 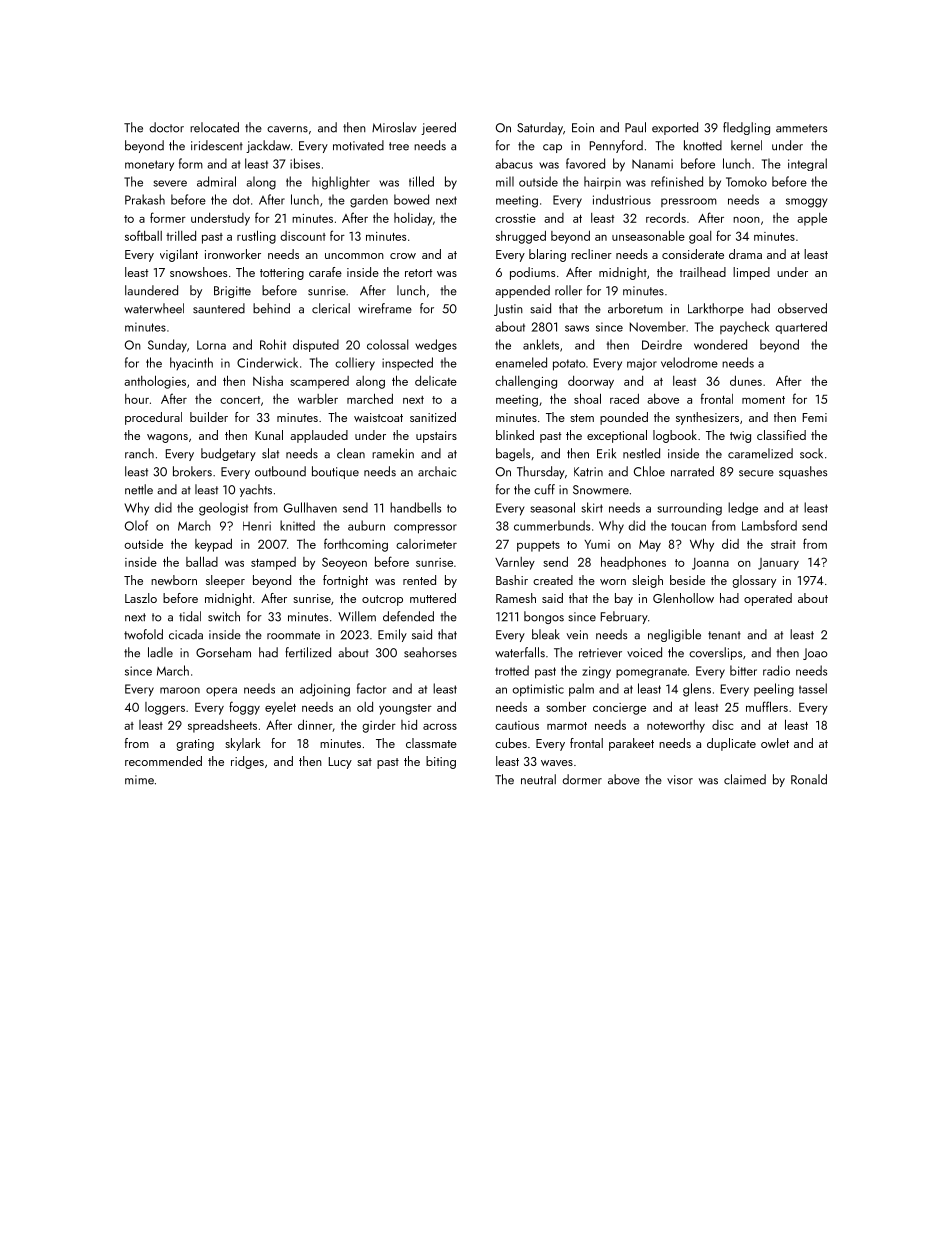 What do you see at coordinates (394, 127) in the page?
I see `Miroslav` at bounding box center [394, 127].
